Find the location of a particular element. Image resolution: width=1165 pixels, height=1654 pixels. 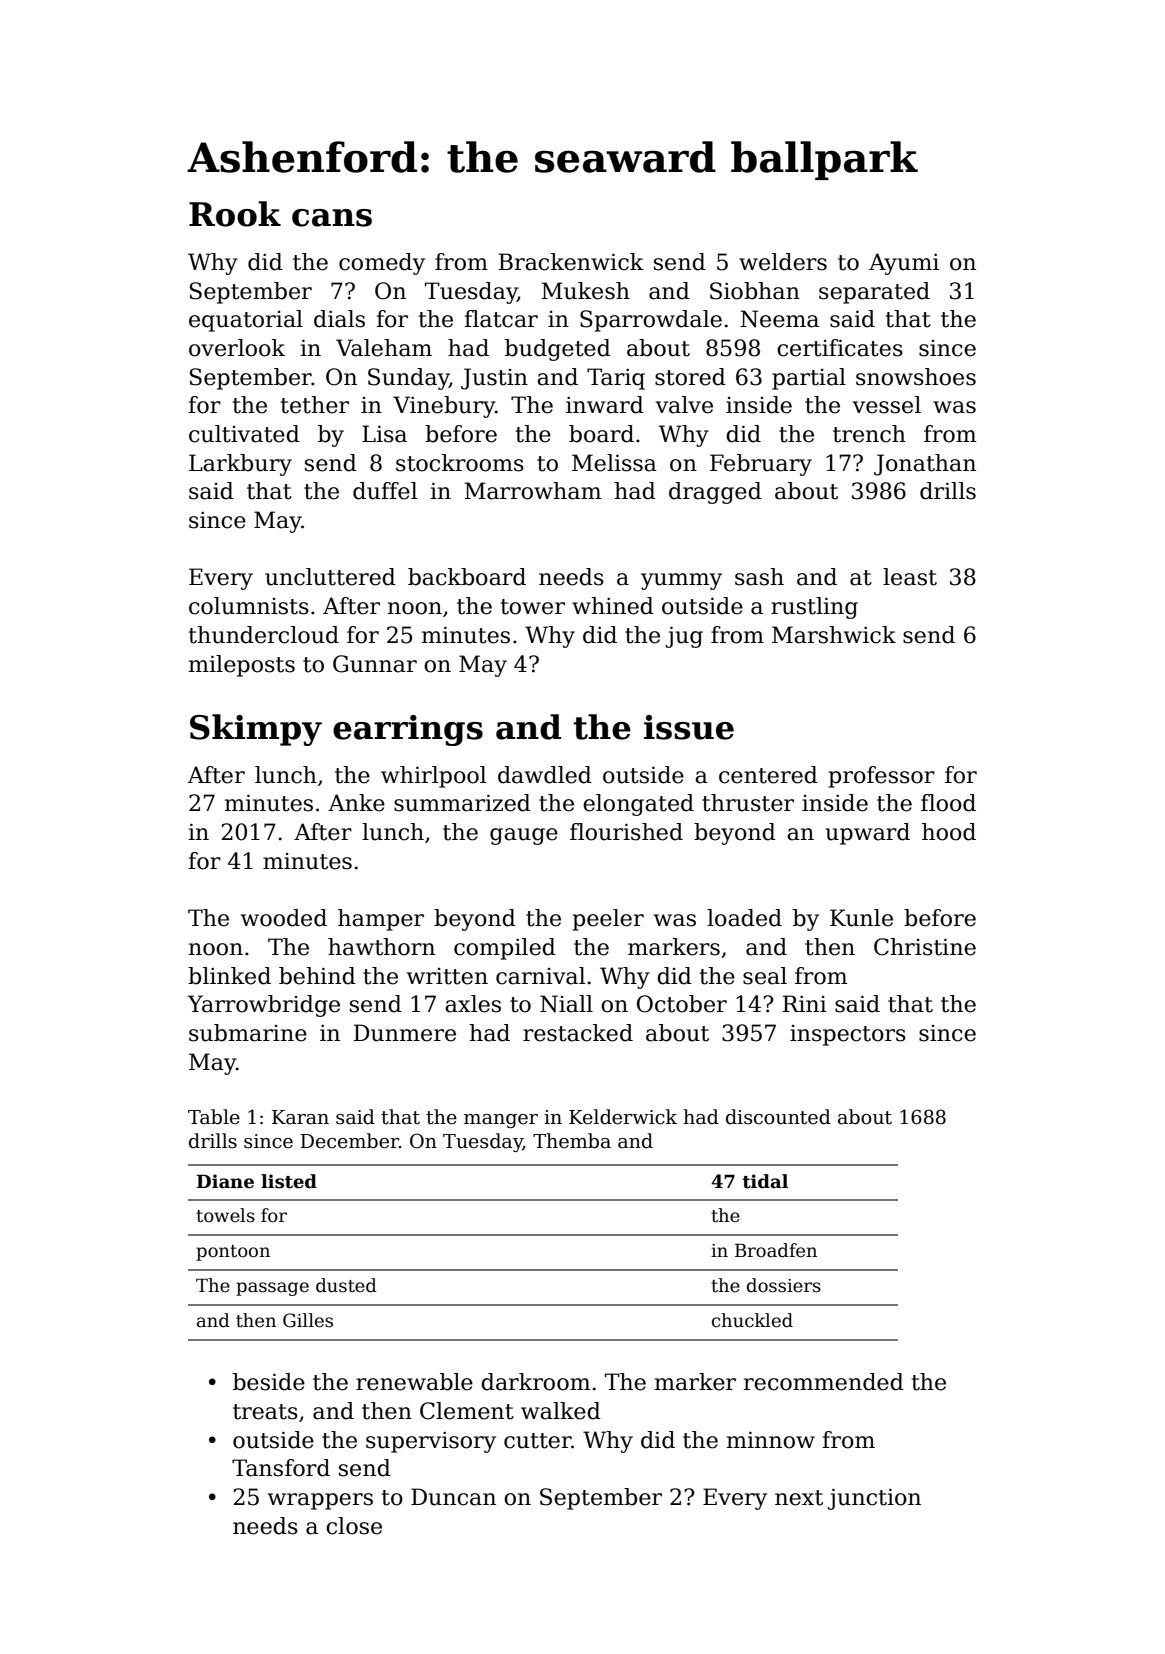

flatcar is located at coordinates (501, 319).
